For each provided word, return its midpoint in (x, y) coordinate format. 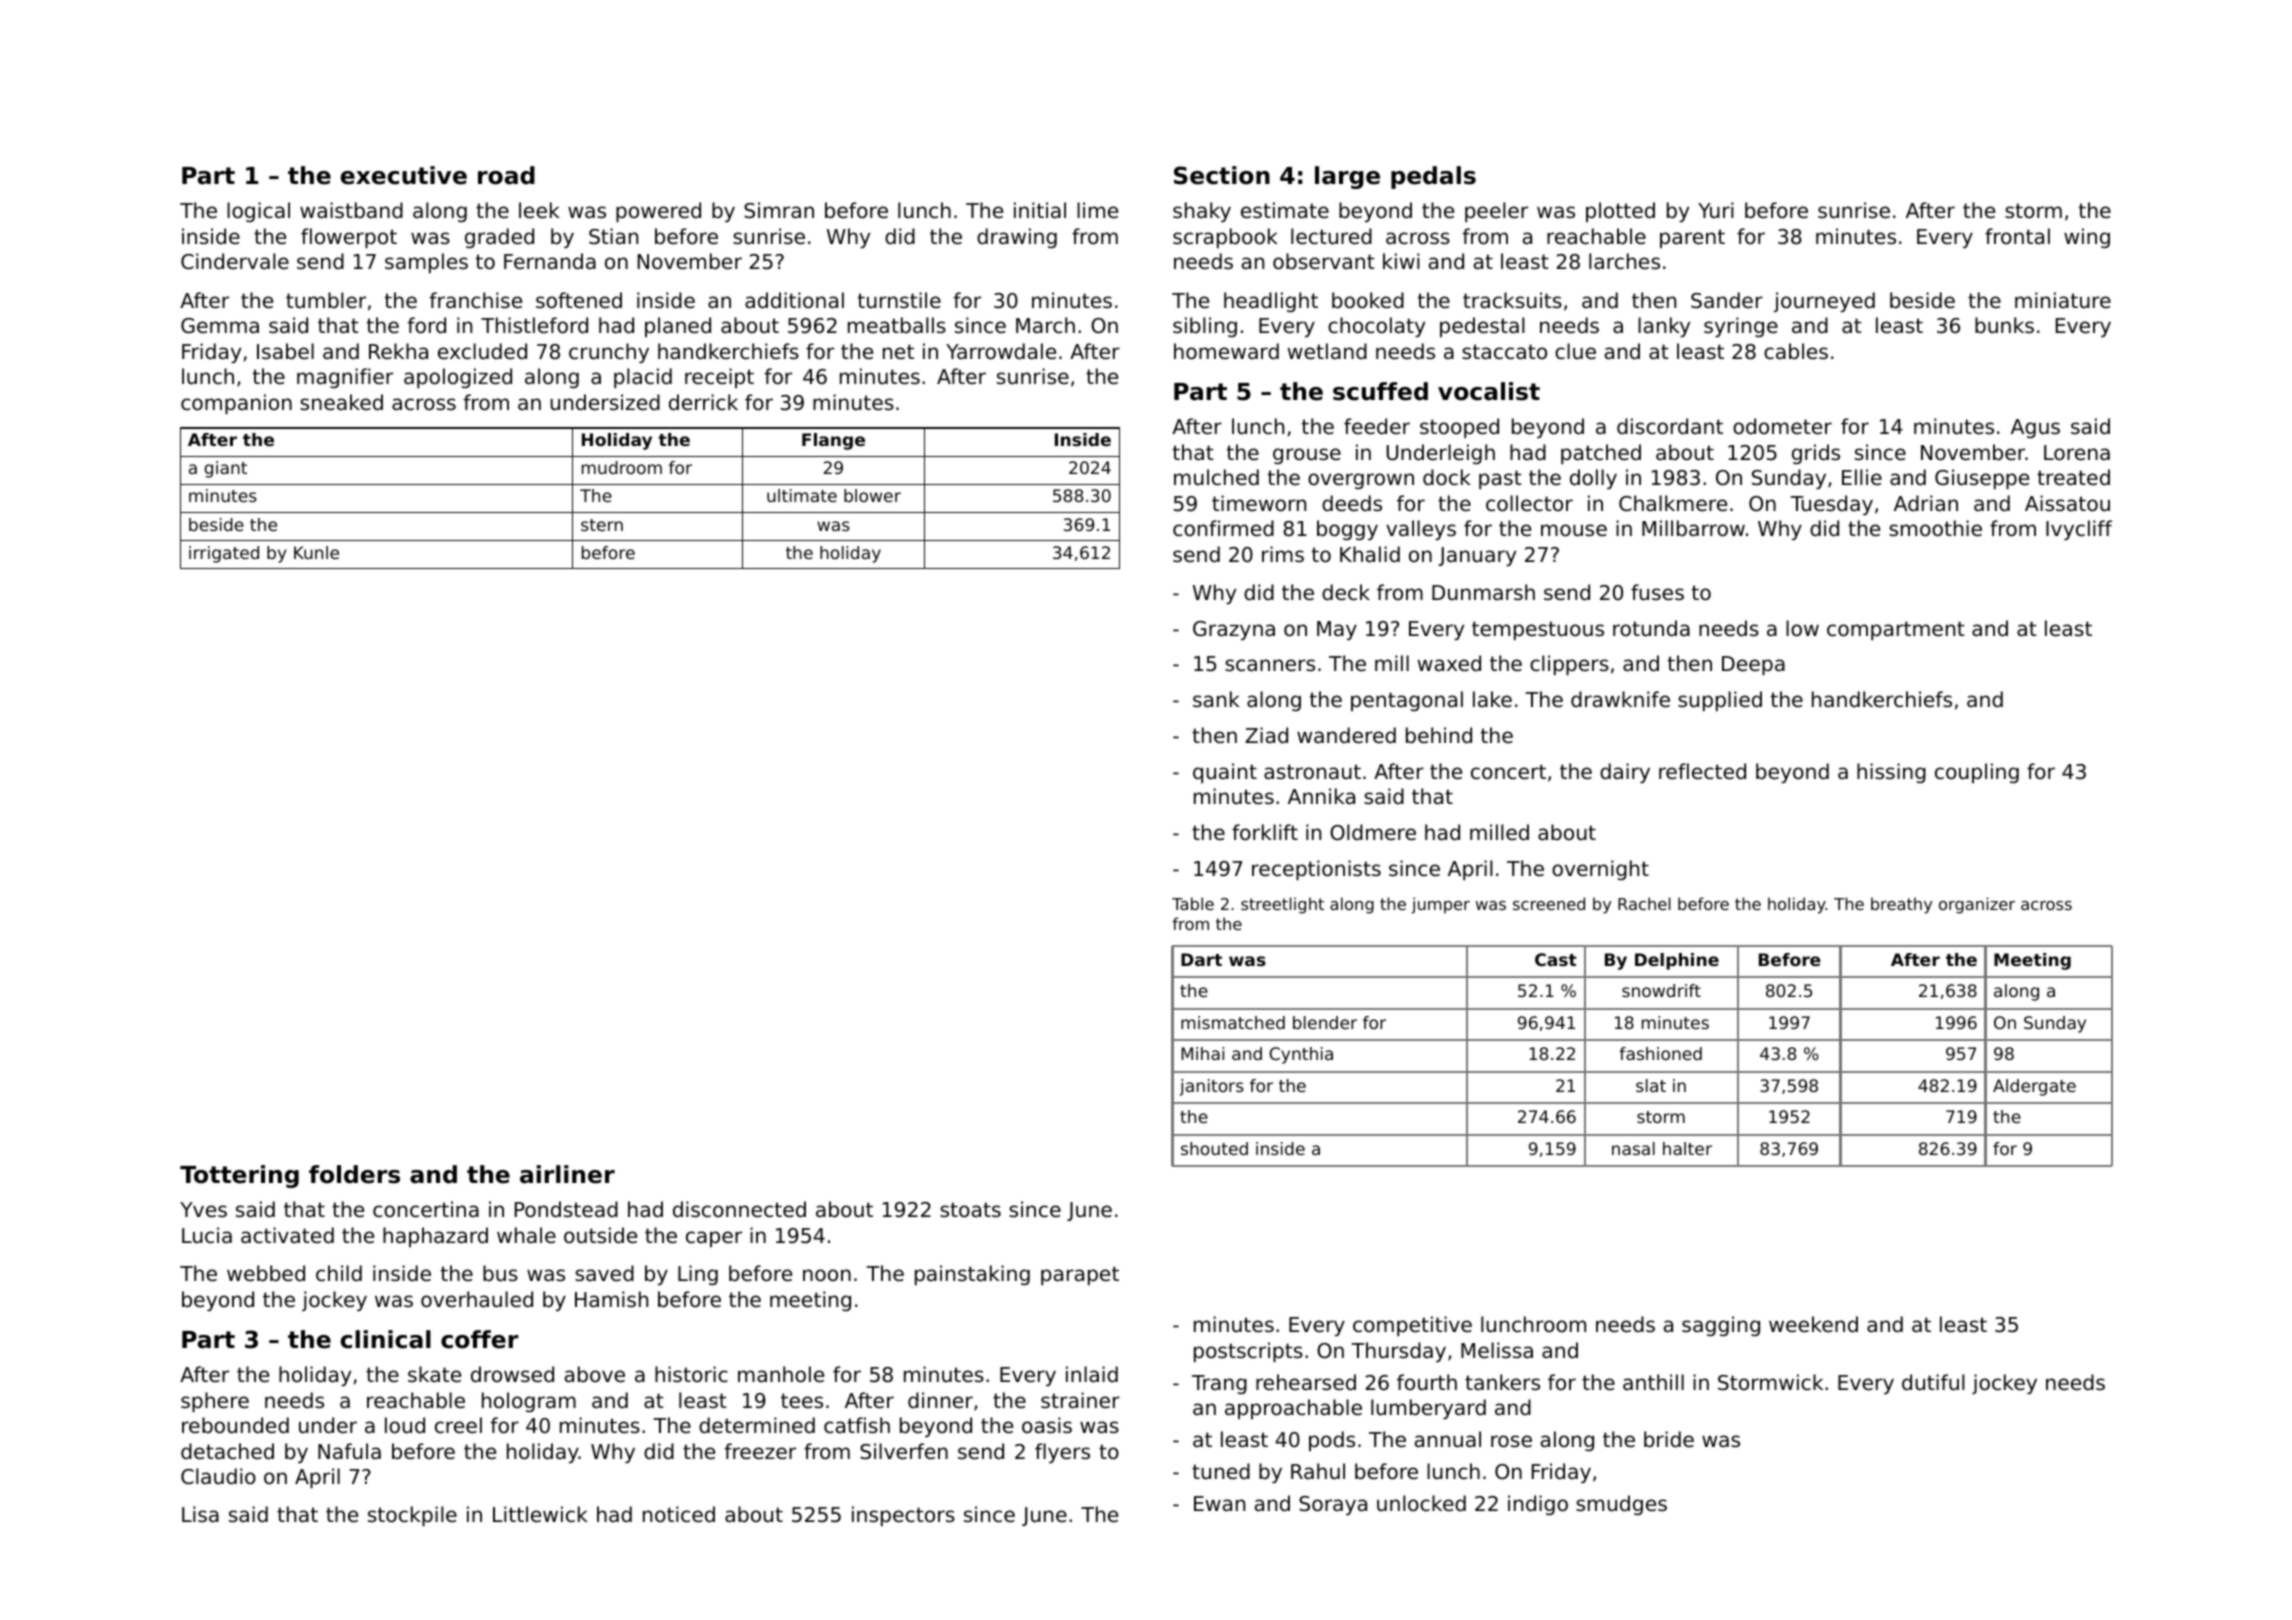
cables (1796, 351)
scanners (1270, 665)
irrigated (224, 554)
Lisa (200, 1514)
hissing (1891, 773)
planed (678, 327)
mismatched (1233, 1022)
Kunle (316, 552)
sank (1216, 699)
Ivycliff (2079, 530)
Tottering (239, 1176)
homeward (1226, 351)
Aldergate (2034, 1087)
